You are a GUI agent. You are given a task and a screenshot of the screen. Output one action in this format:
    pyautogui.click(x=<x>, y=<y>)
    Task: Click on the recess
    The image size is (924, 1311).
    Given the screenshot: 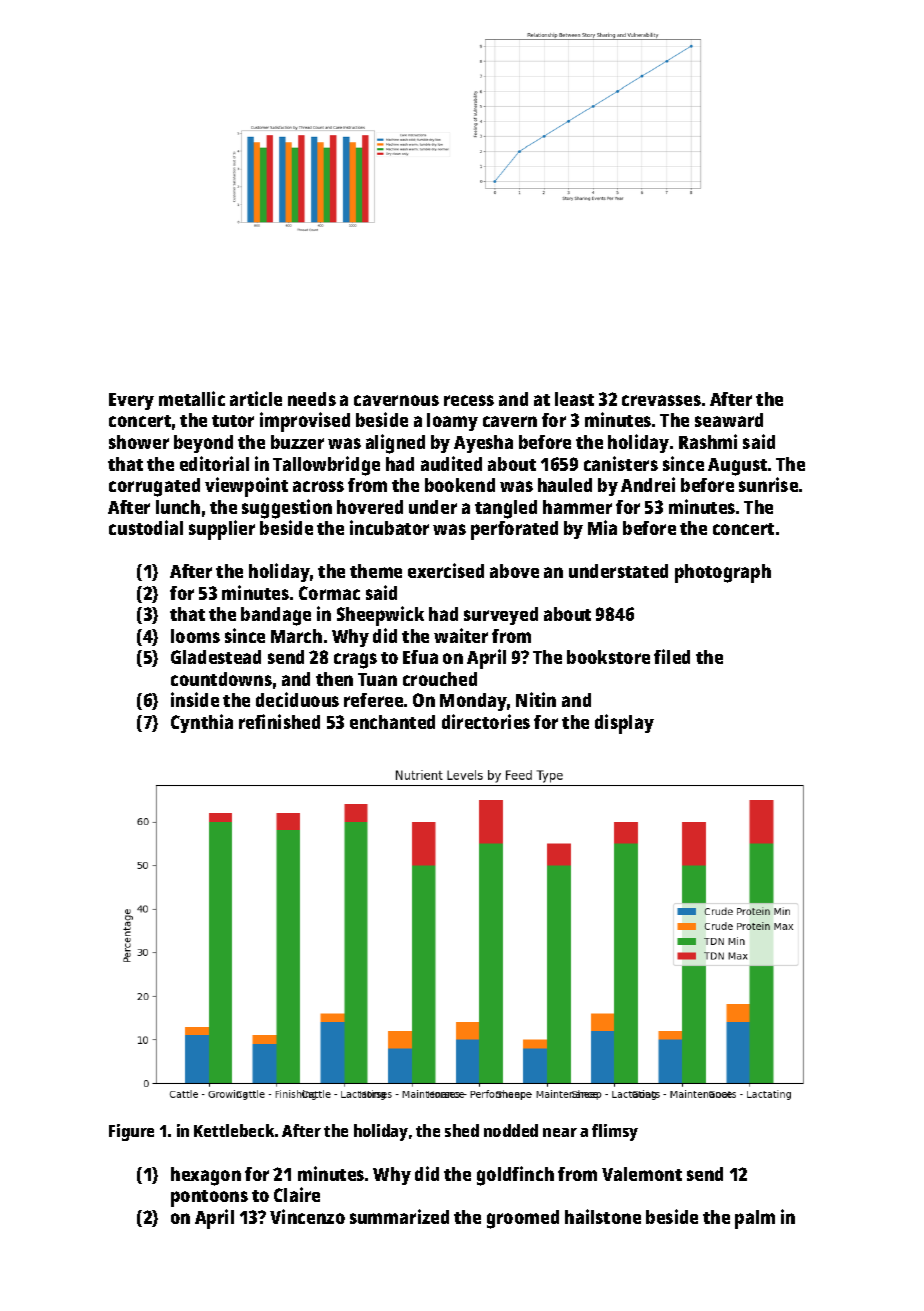 What is the action you would take?
    pyautogui.click(x=469, y=400)
